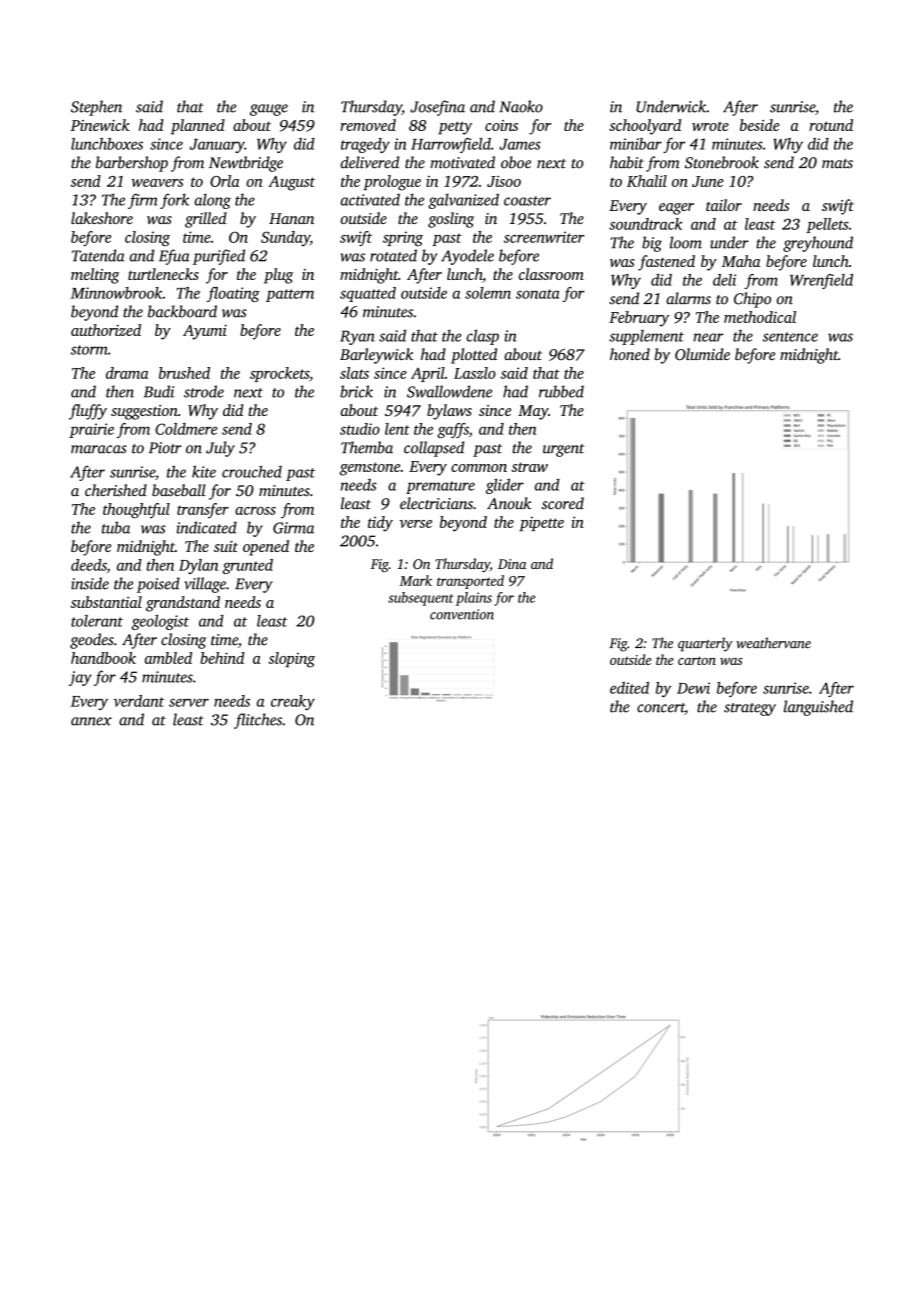 The image size is (924, 1308). What do you see at coordinates (710, 126) in the screenshot?
I see `wrote` at bounding box center [710, 126].
